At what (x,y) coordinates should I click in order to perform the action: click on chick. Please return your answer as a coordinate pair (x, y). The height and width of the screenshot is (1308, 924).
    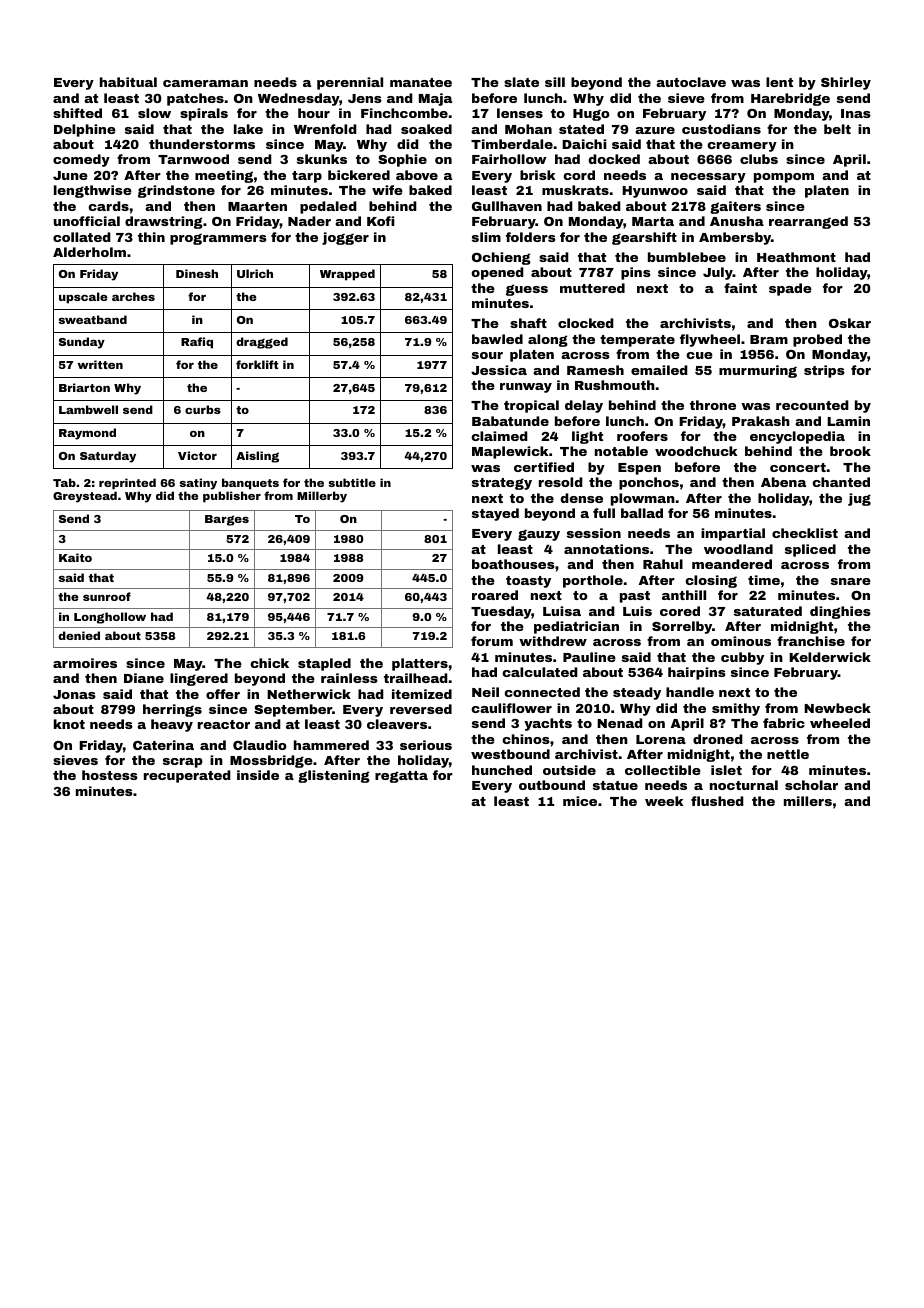
    Looking at the image, I should click on (269, 663).
